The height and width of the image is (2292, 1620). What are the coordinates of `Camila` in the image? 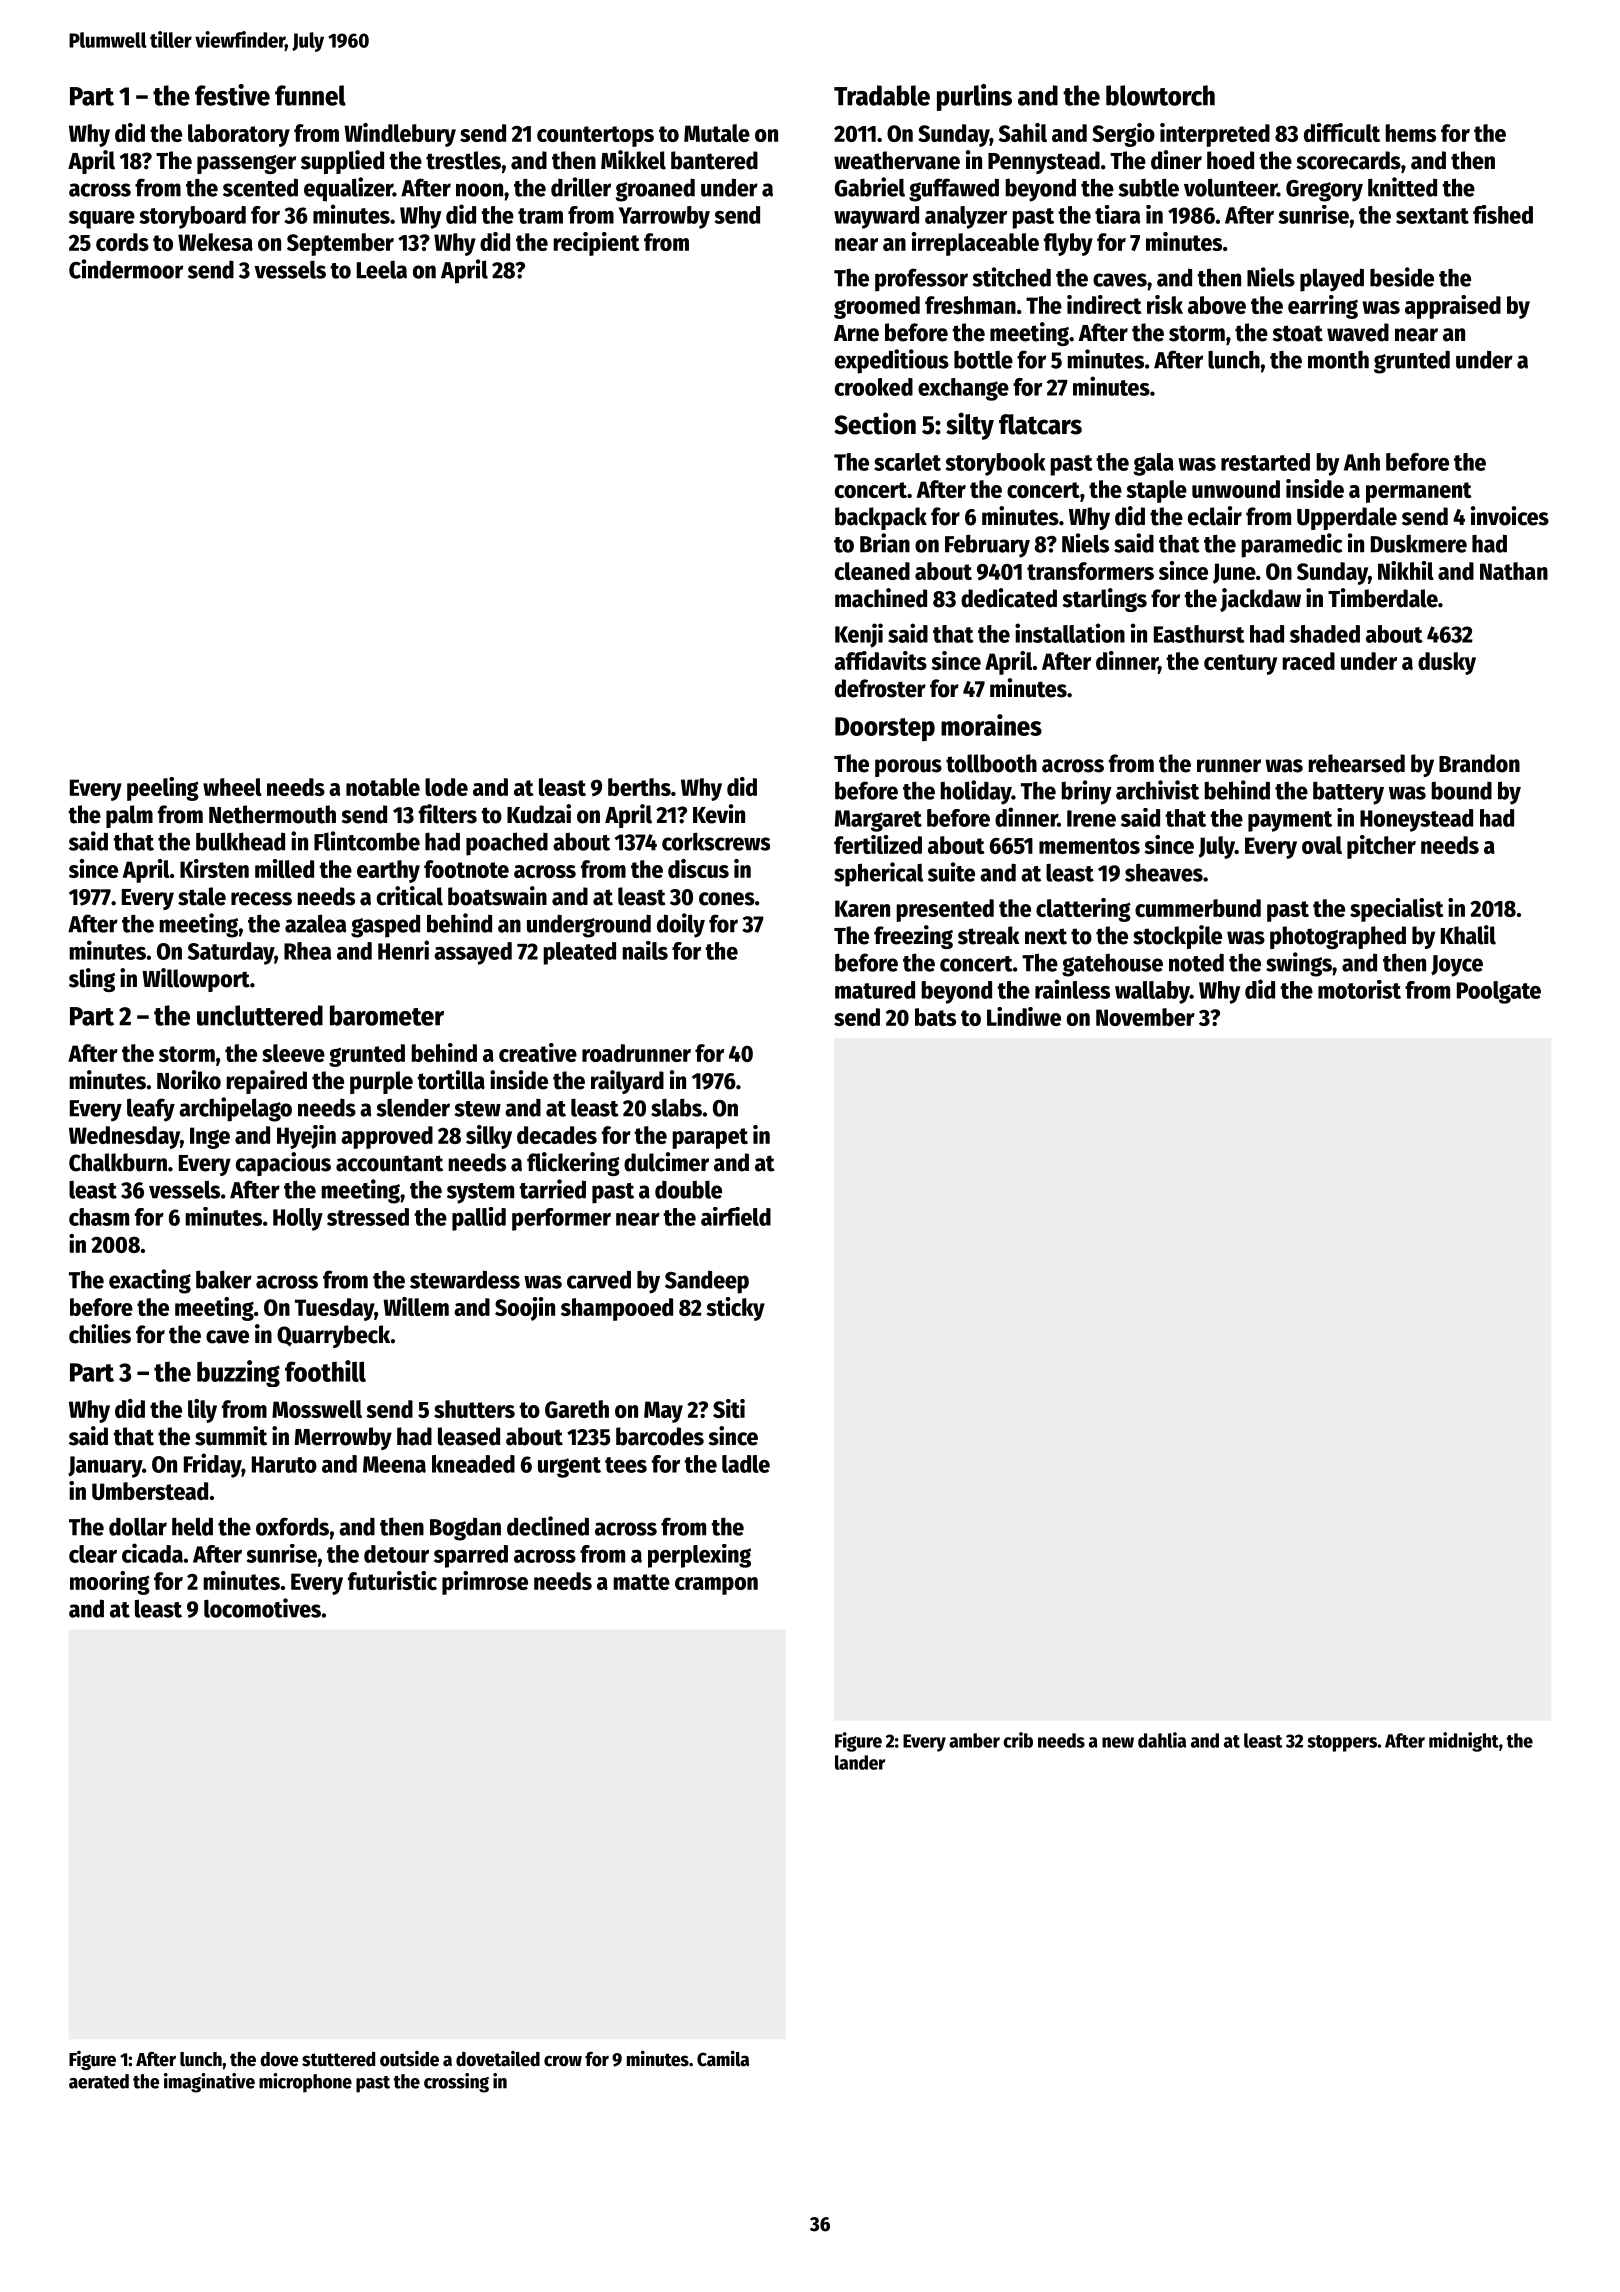 It's located at (723, 2058).
